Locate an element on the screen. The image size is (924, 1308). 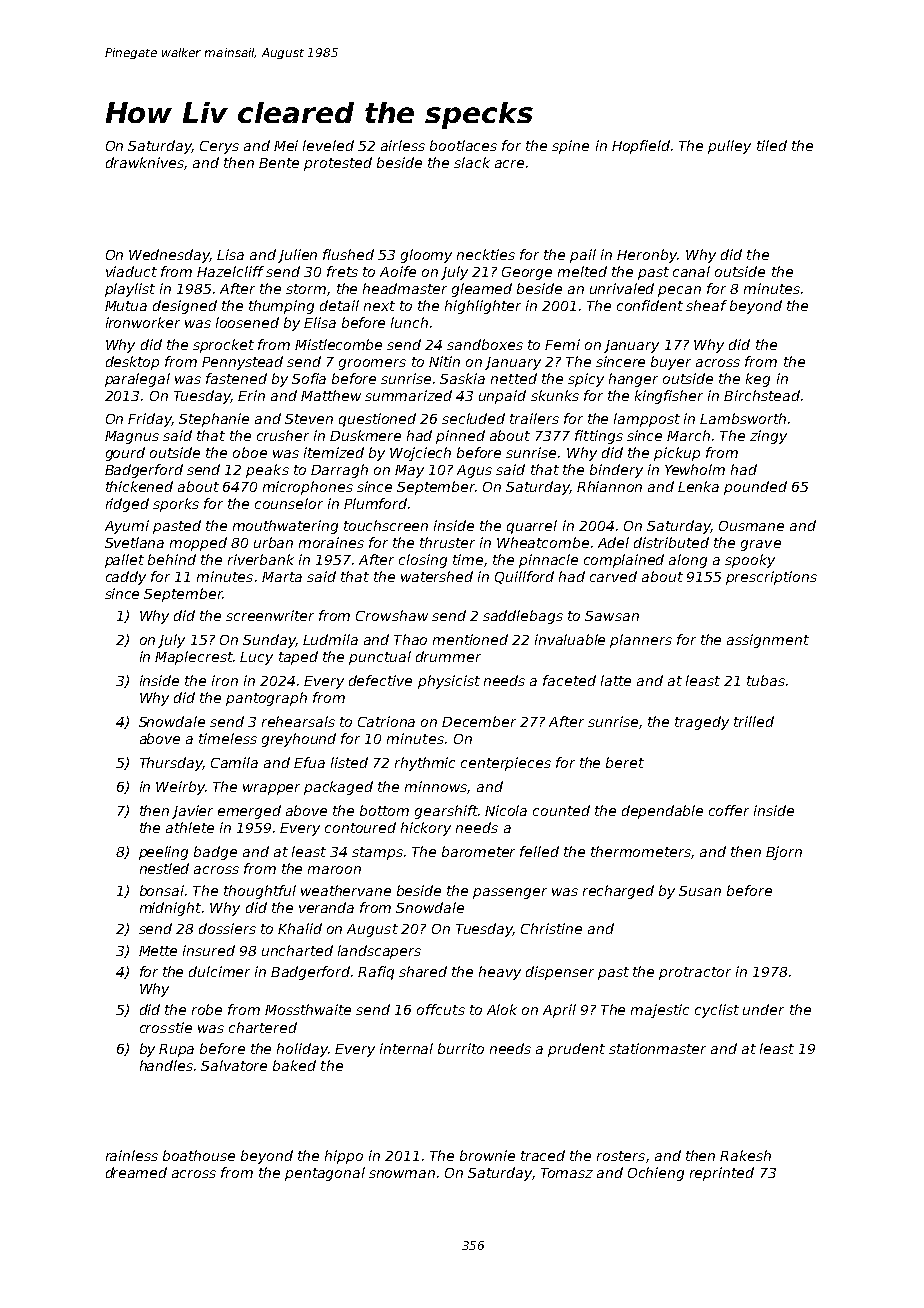
dulcimer is located at coordinates (219, 971).
